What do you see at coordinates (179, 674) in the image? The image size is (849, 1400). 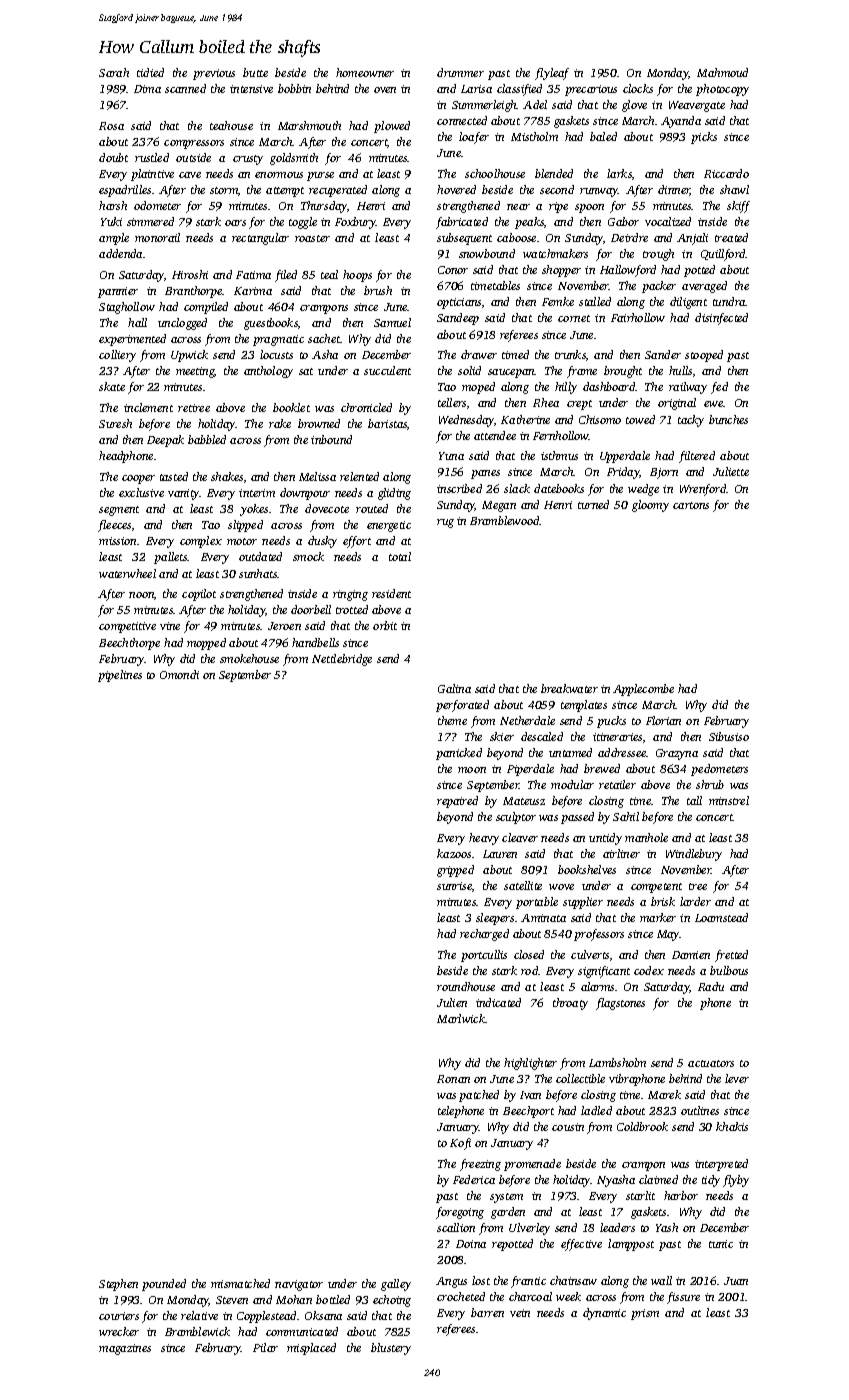 I see `Omondi` at bounding box center [179, 674].
